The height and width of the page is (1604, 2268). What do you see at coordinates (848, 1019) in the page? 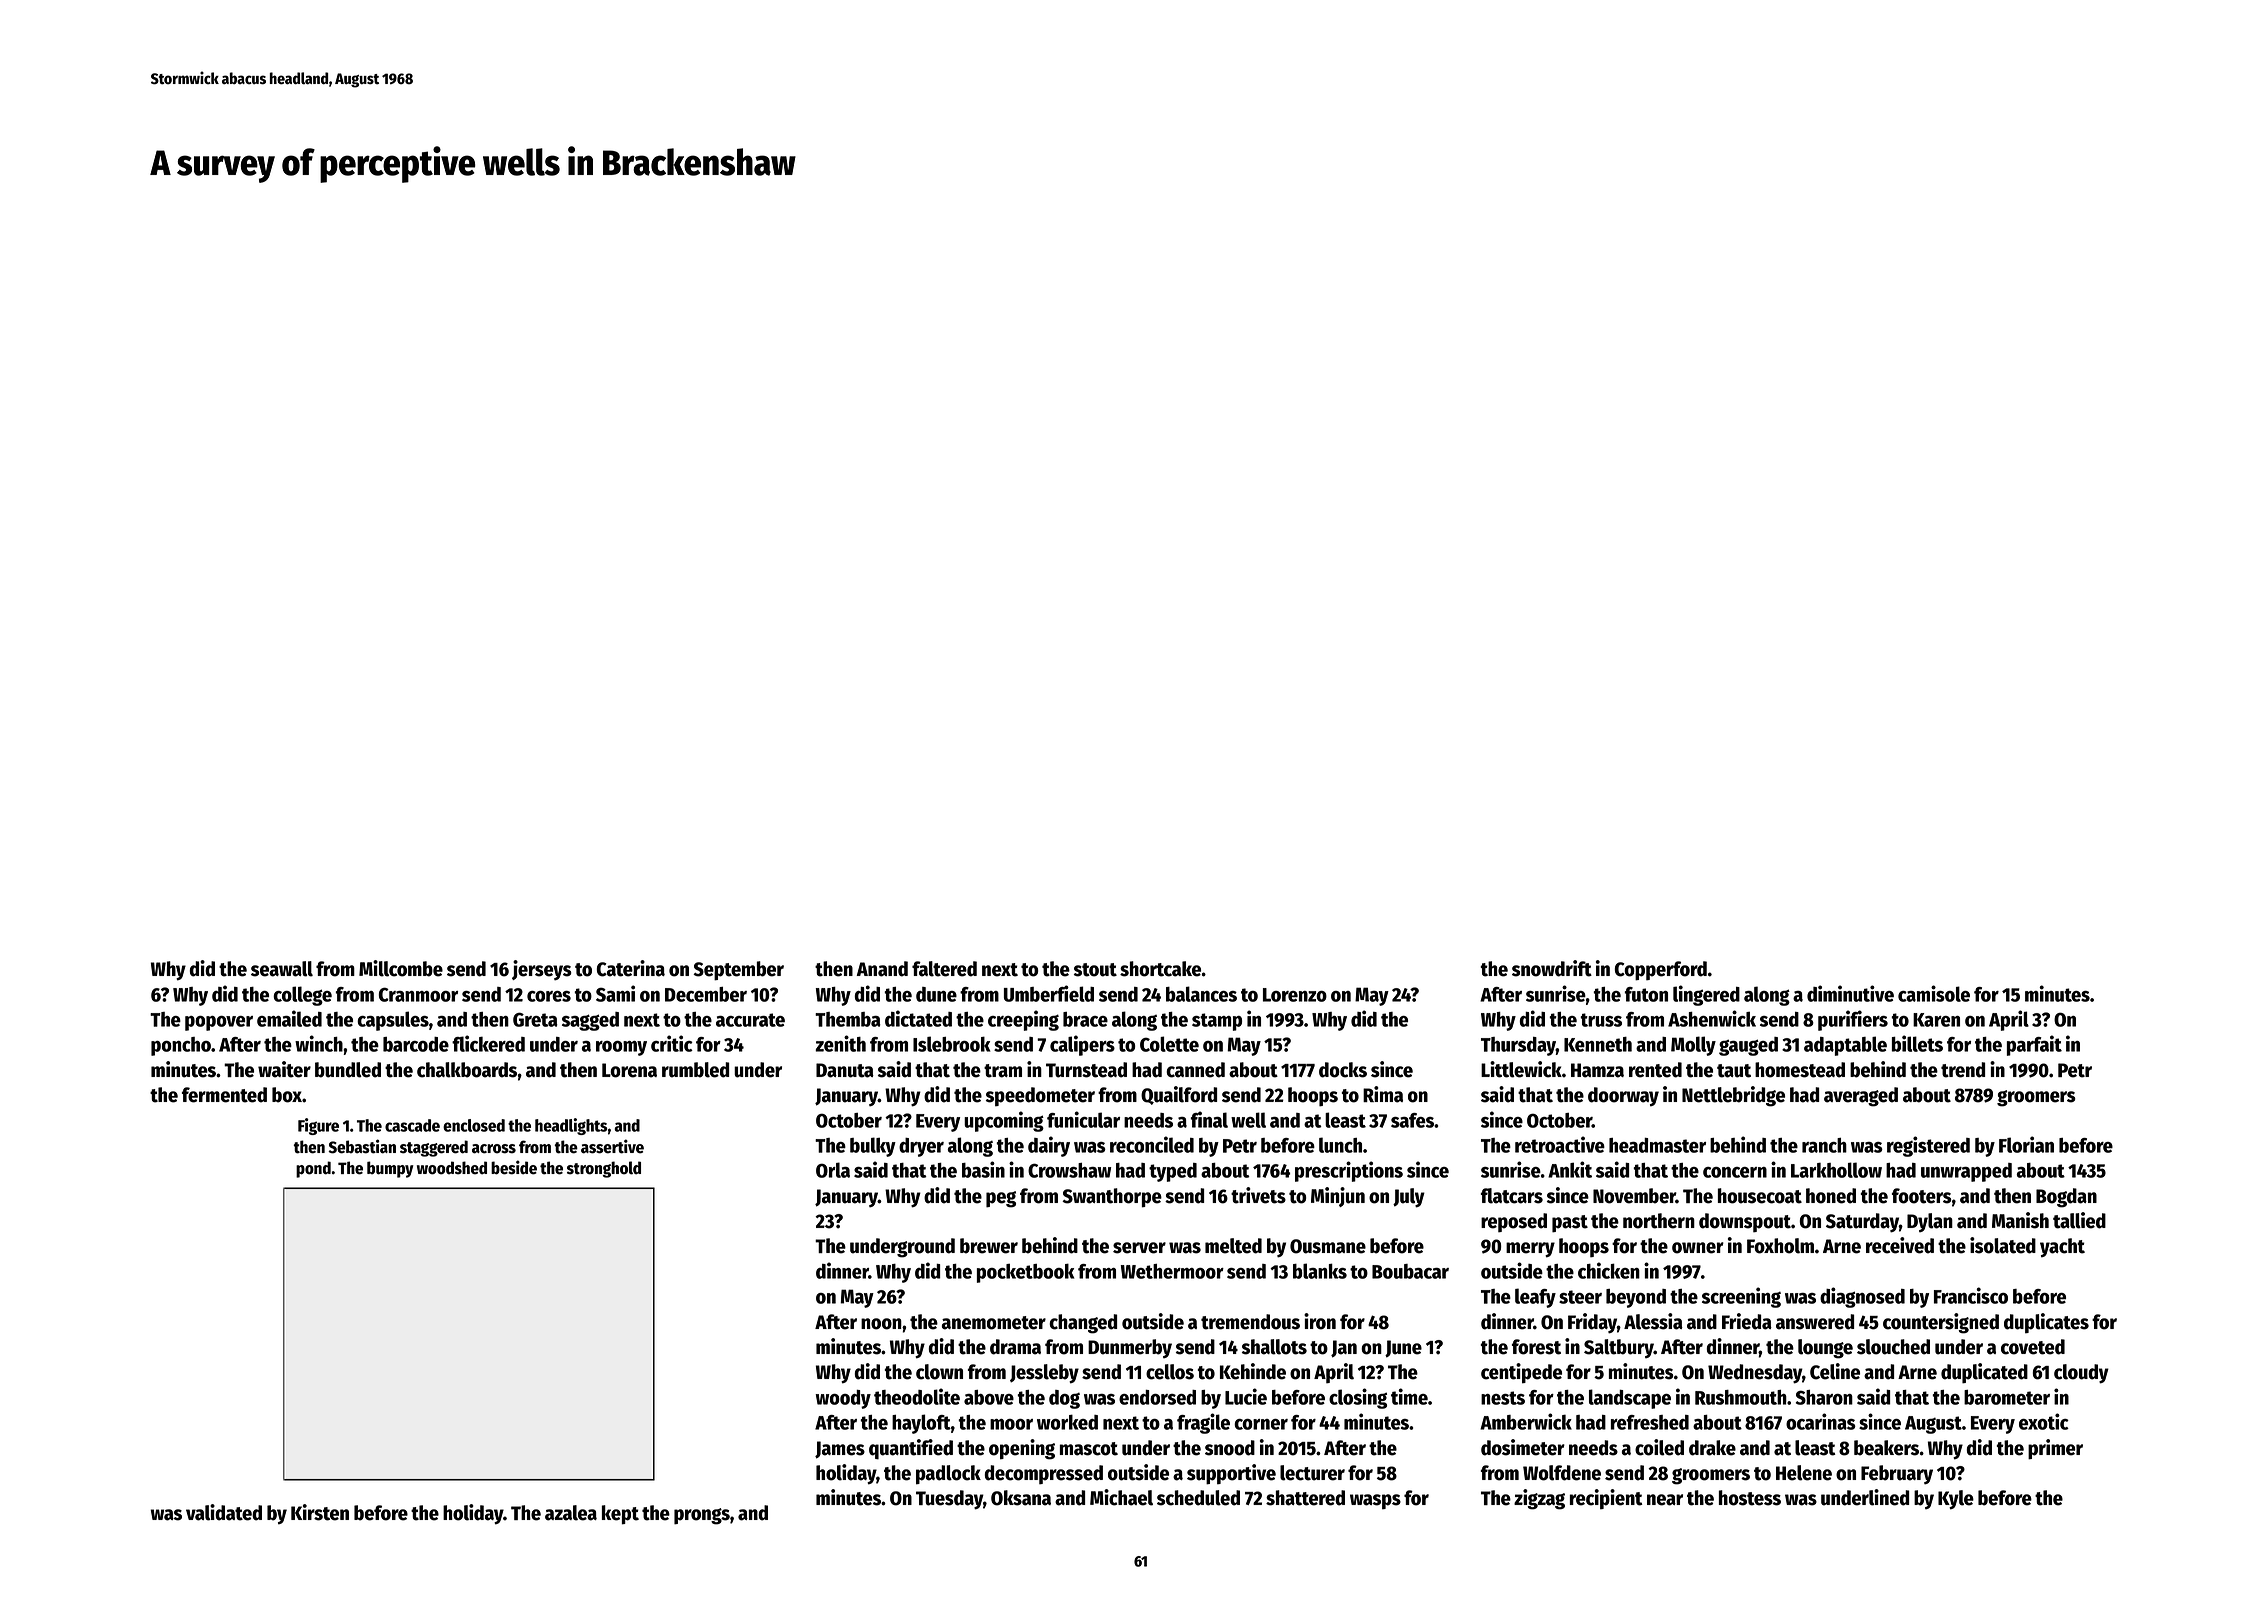
I see `Themba` at bounding box center [848, 1019].
